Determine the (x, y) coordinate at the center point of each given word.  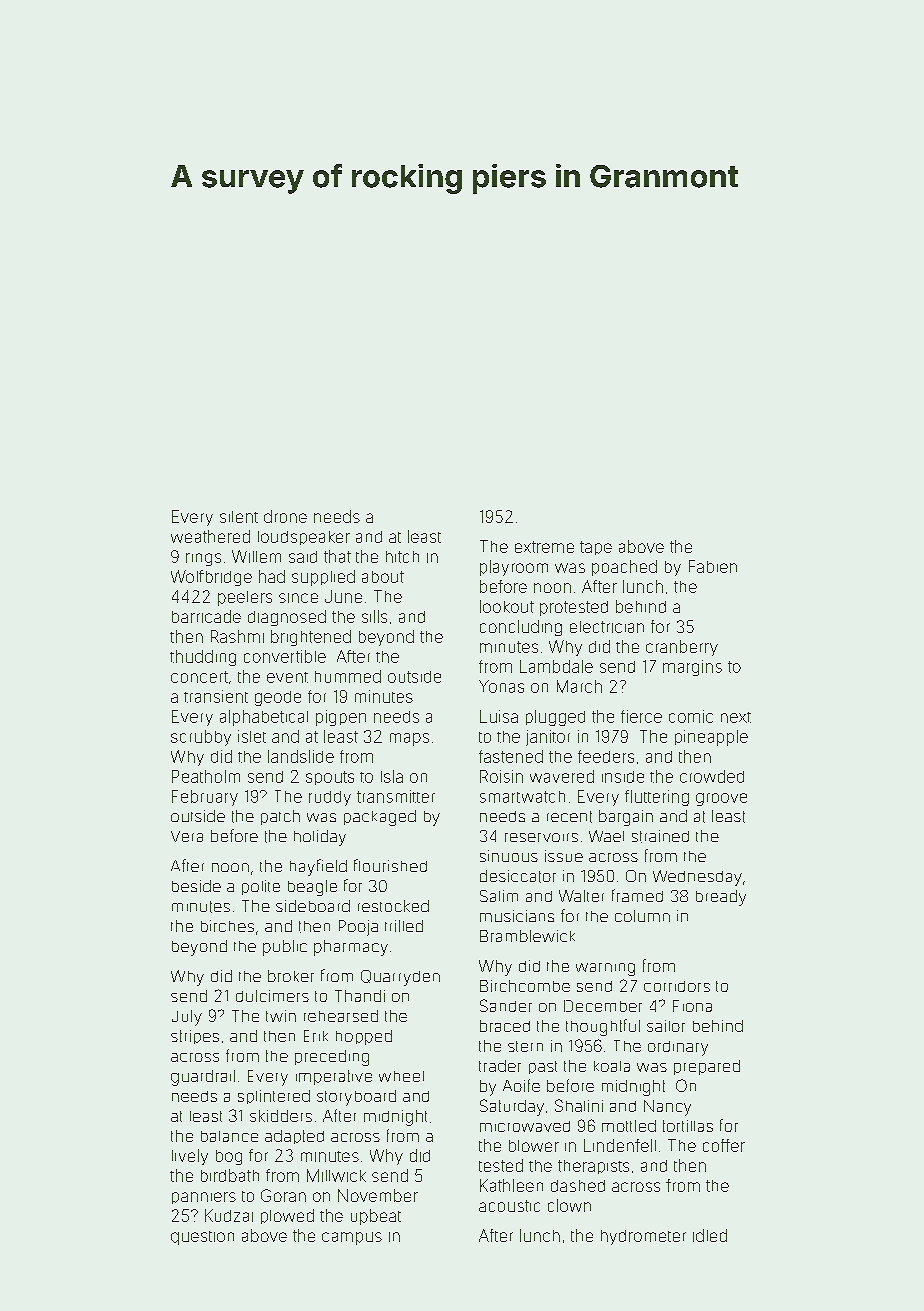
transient (216, 696)
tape (596, 548)
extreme (544, 547)
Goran (283, 1195)
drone (285, 516)
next (736, 717)
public (285, 948)
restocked (393, 906)
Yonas (501, 686)
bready (721, 898)
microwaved (525, 1126)
